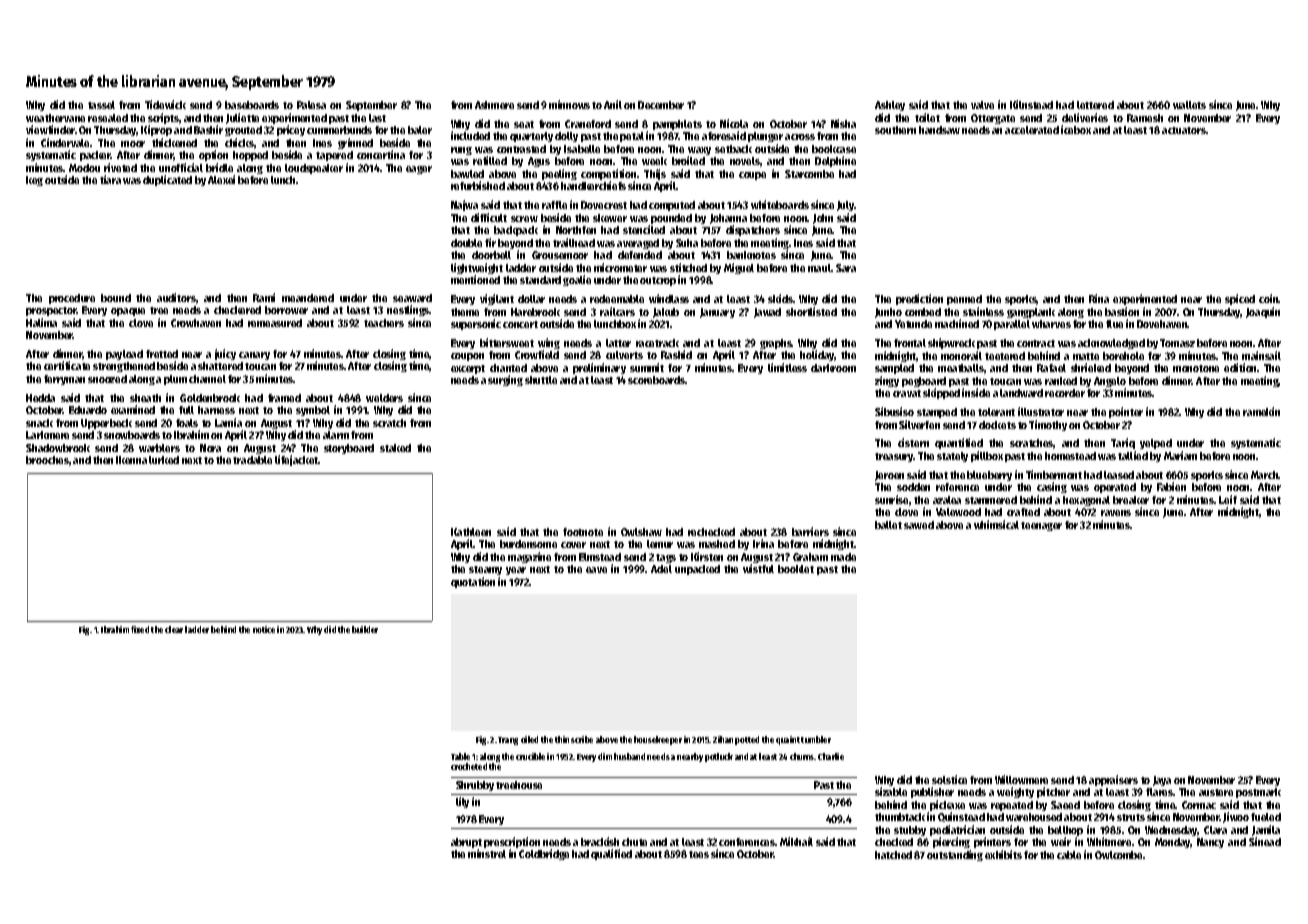 The width and height of the screenshot is (1308, 924). What do you see at coordinates (890, 106) in the screenshot?
I see `Ashley` at bounding box center [890, 106].
